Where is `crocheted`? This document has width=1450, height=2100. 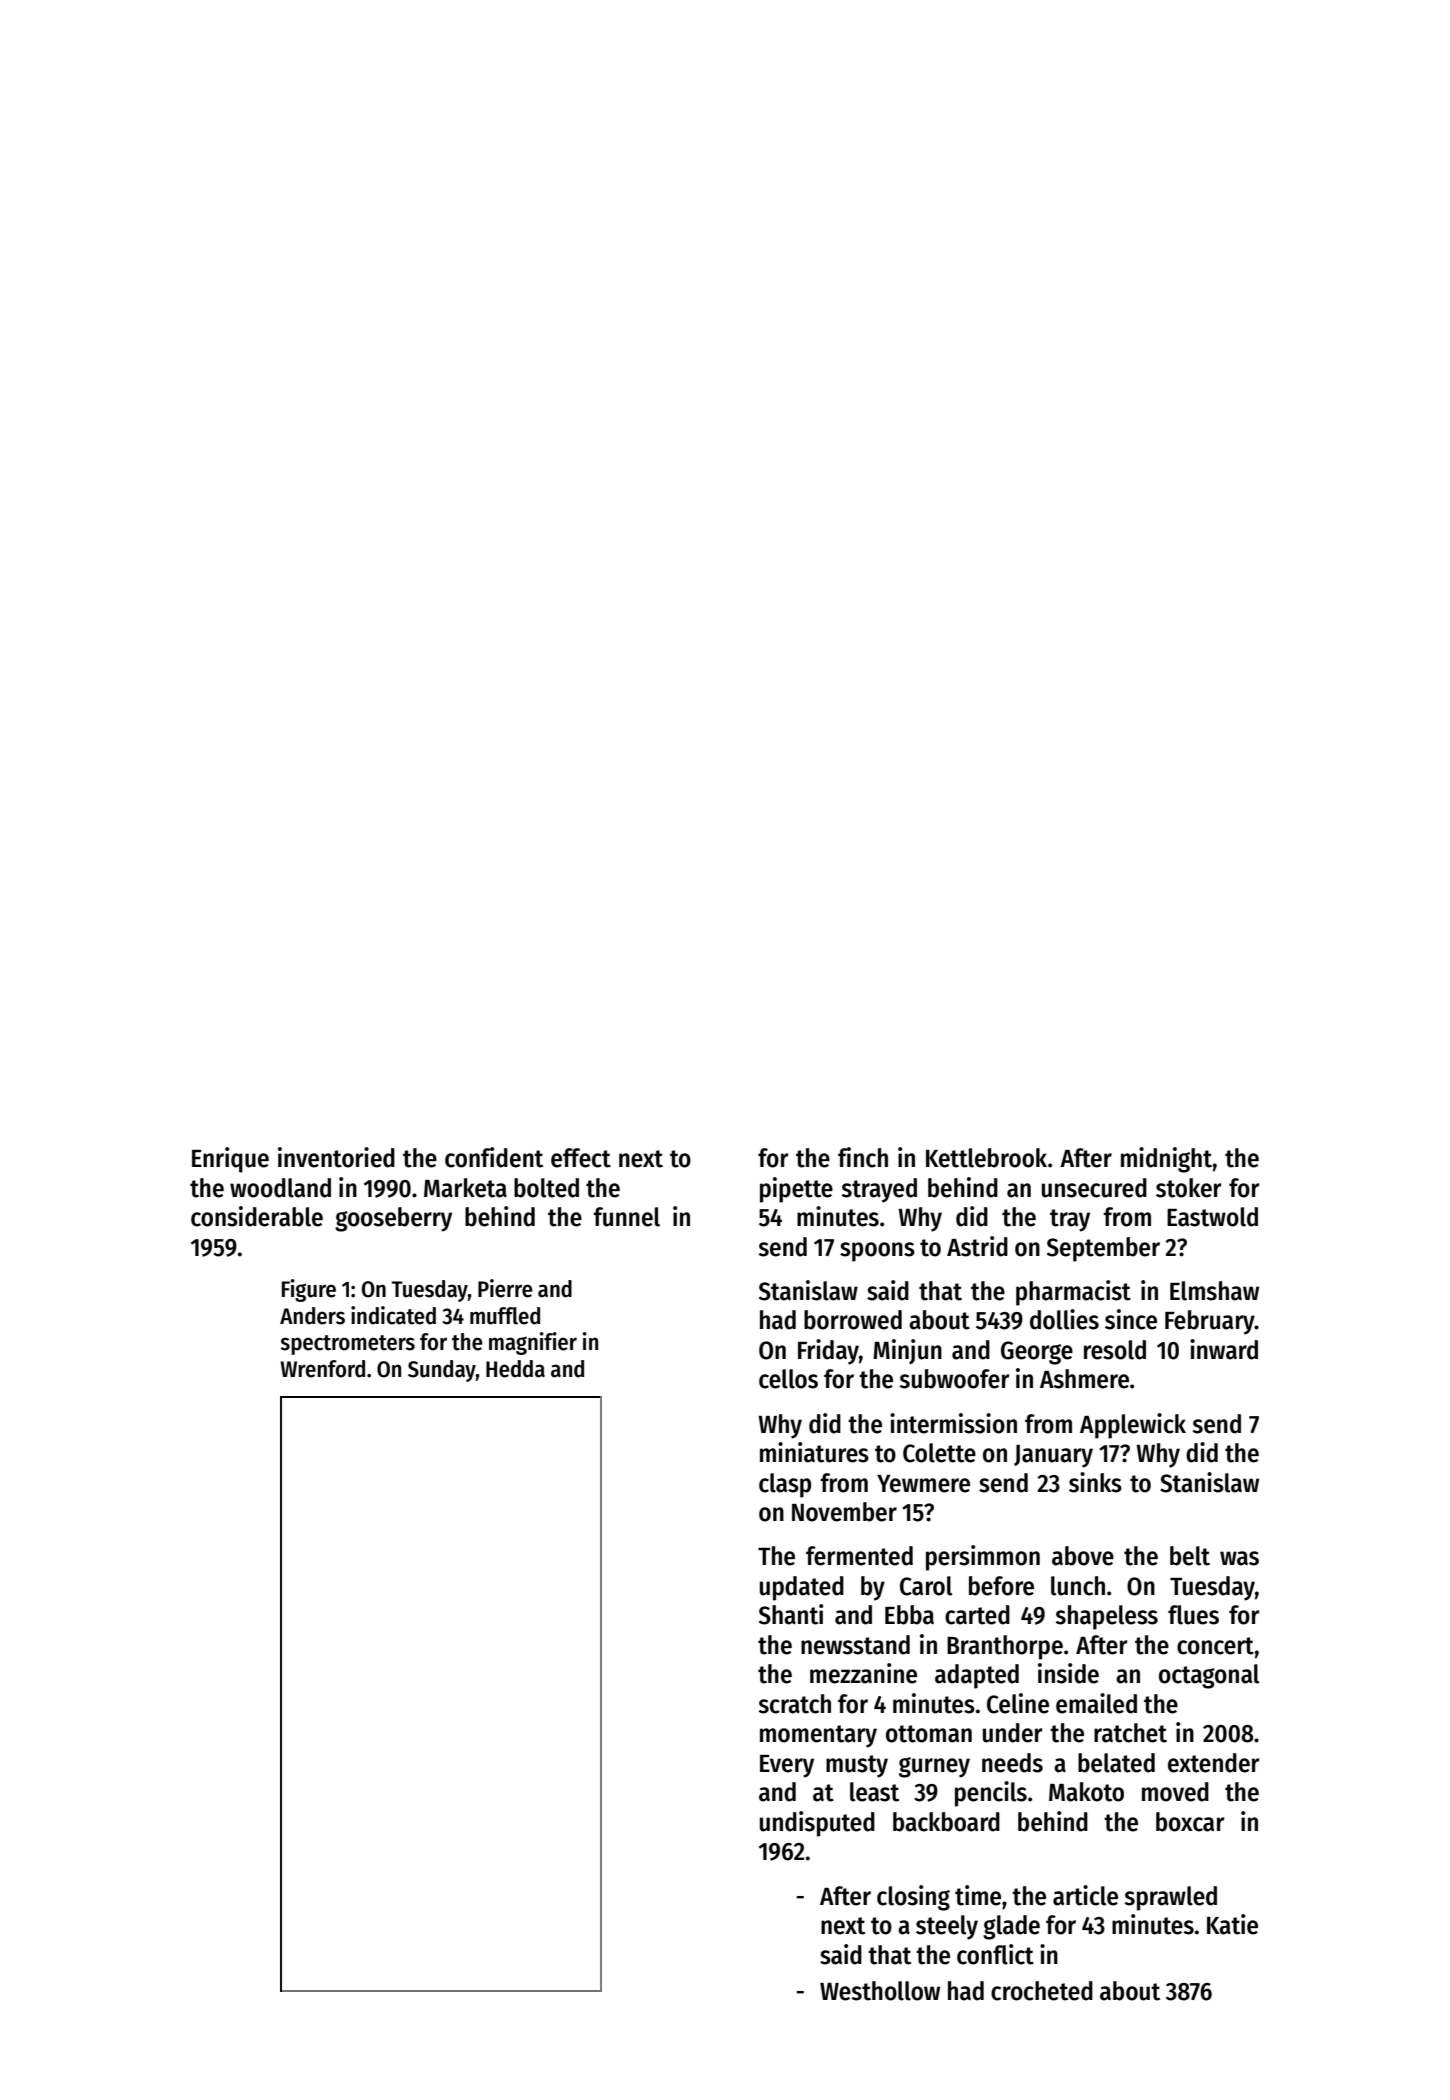 crocheted is located at coordinates (1042, 1991).
